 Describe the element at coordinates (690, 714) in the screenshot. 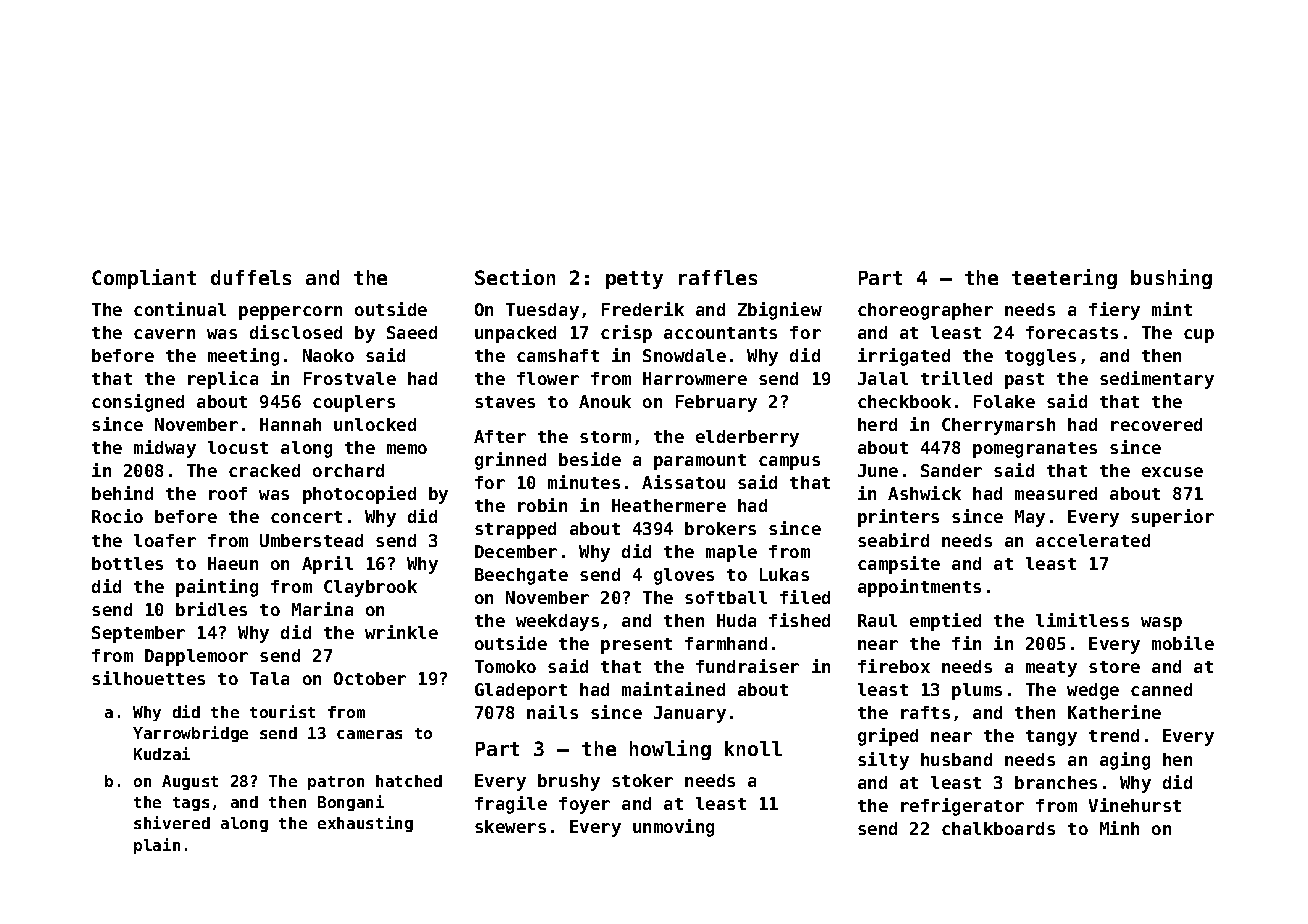

I see `January` at that location.
